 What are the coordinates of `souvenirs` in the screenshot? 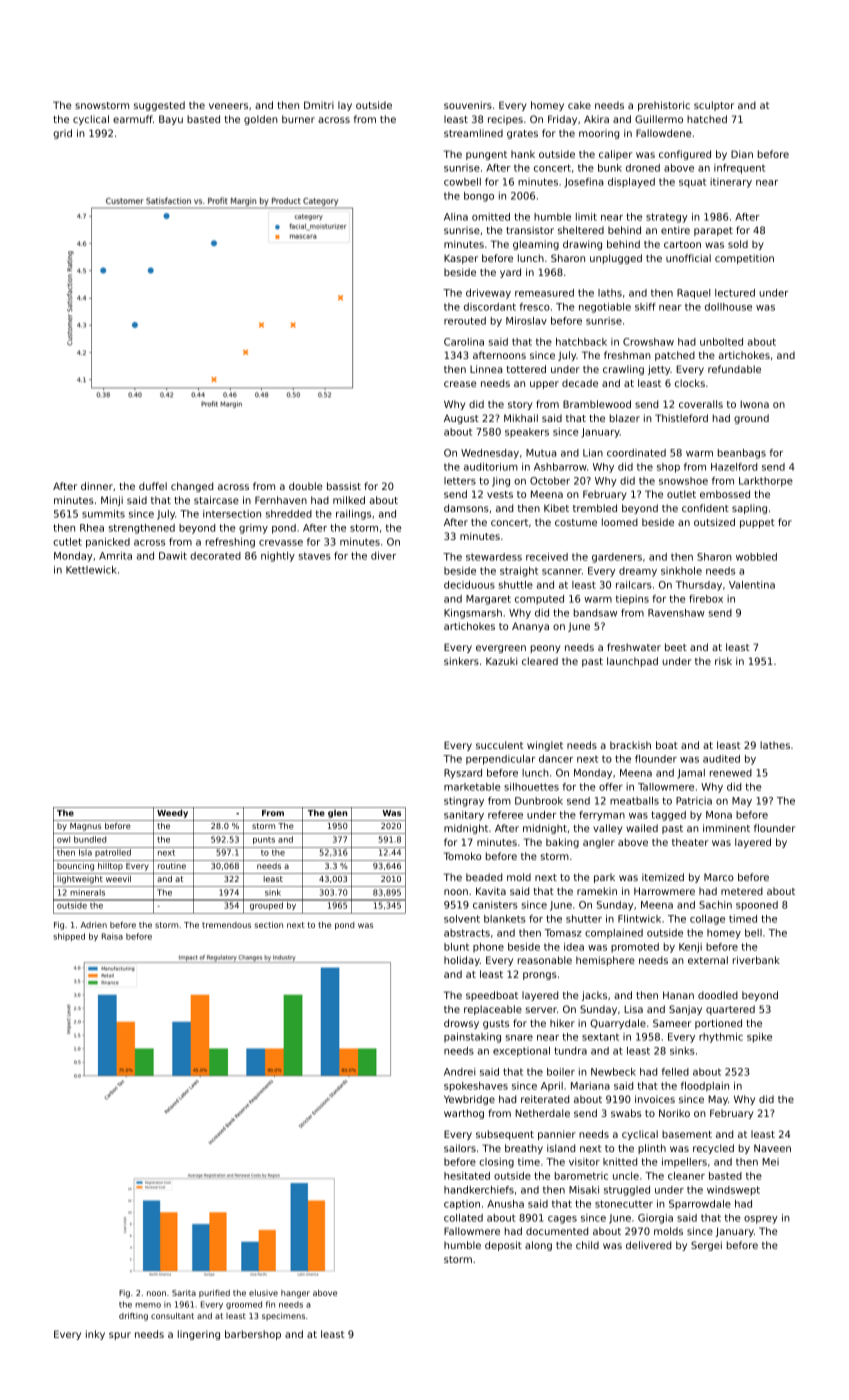 It's located at (468, 105).
